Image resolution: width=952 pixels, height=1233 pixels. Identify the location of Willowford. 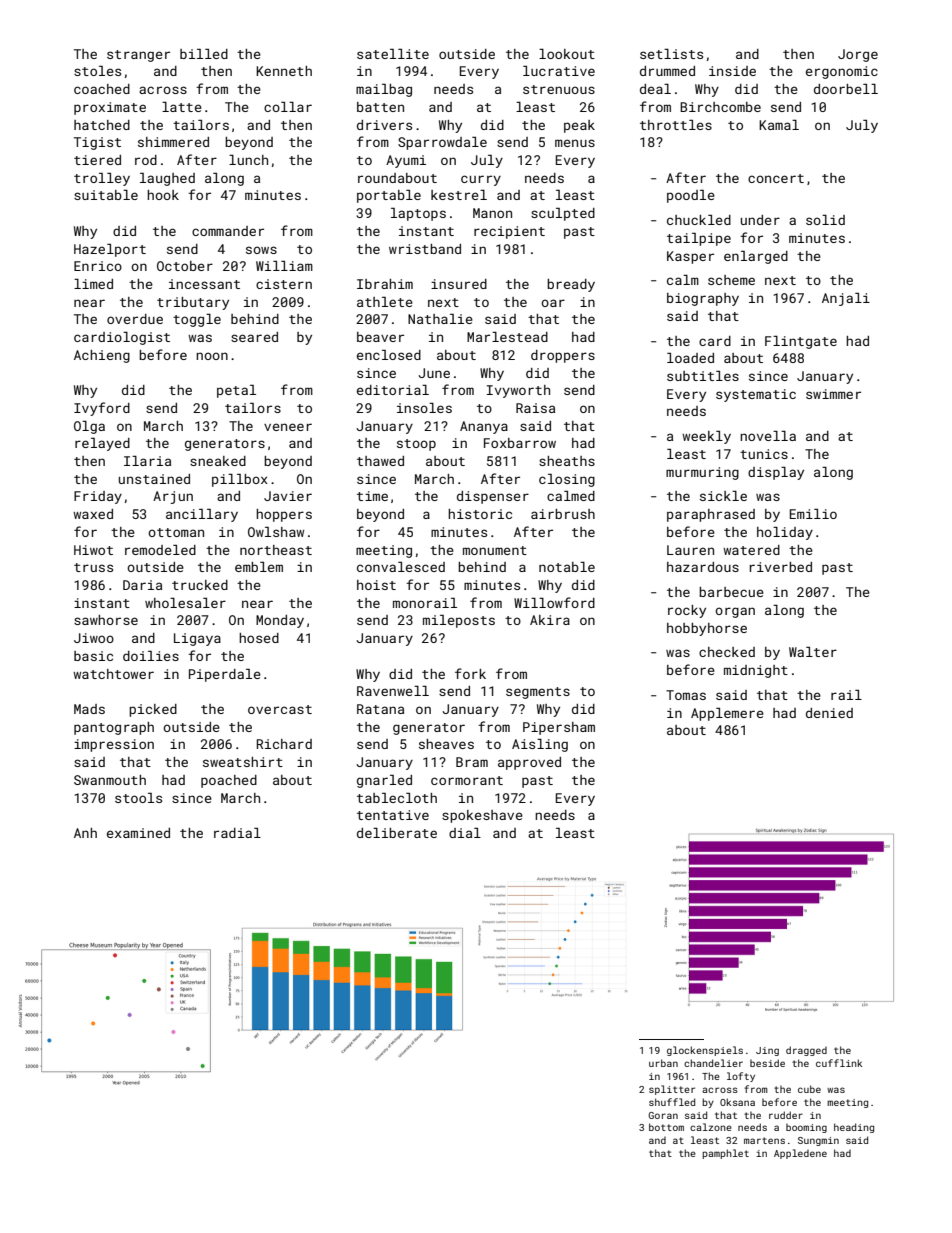
(554, 602).
